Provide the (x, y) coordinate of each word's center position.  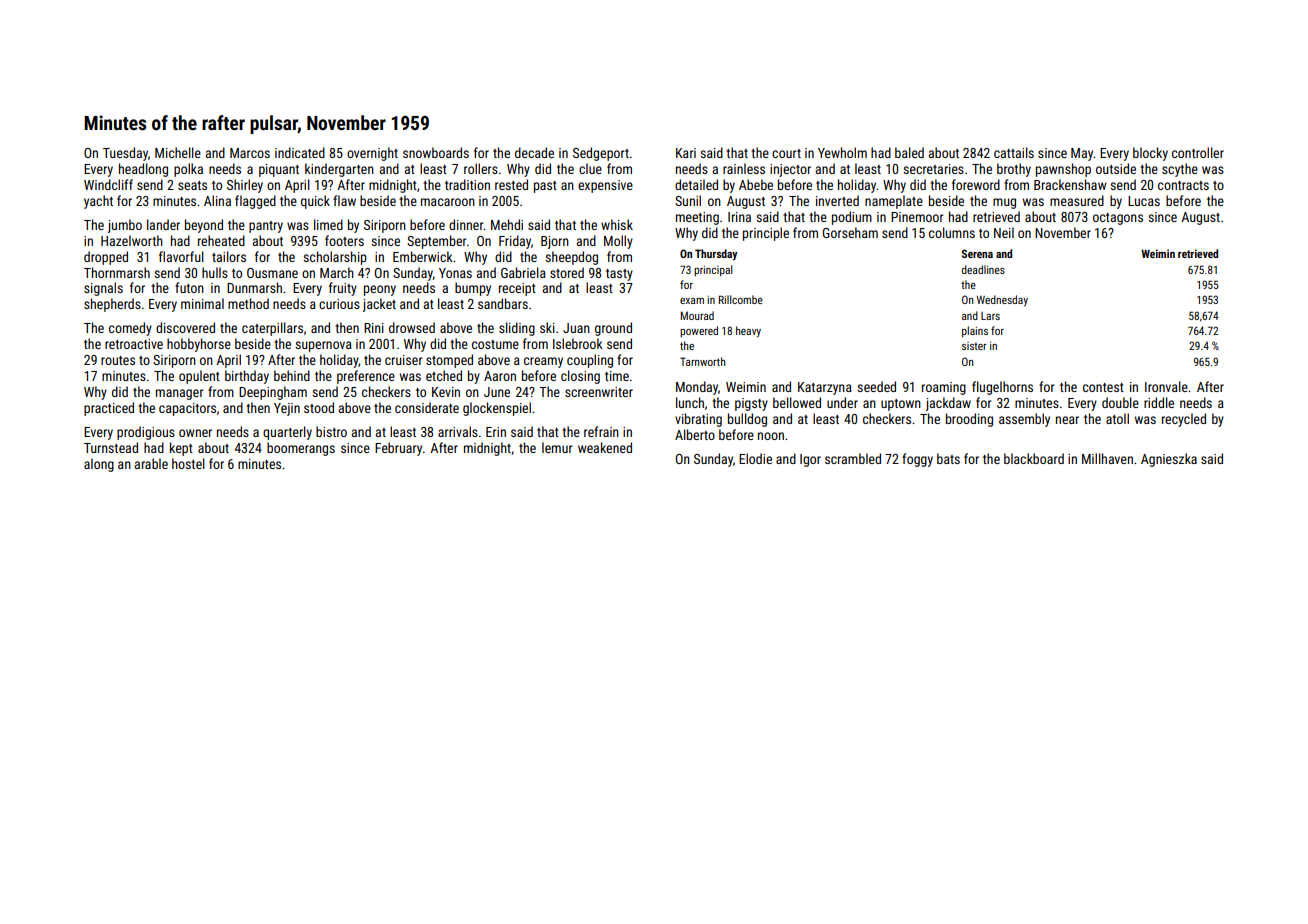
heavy (748, 332)
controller (1198, 152)
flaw (344, 200)
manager (179, 394)
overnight (372, 154)
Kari (686, 153)
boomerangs (301, 449)
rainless (744, 168)
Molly (618, 242)
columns (952, 232)
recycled (1184, 420)
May (1082, 154)
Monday (697, 388)
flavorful (181, 256)
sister (974, 346)
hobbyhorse (199, 345)
